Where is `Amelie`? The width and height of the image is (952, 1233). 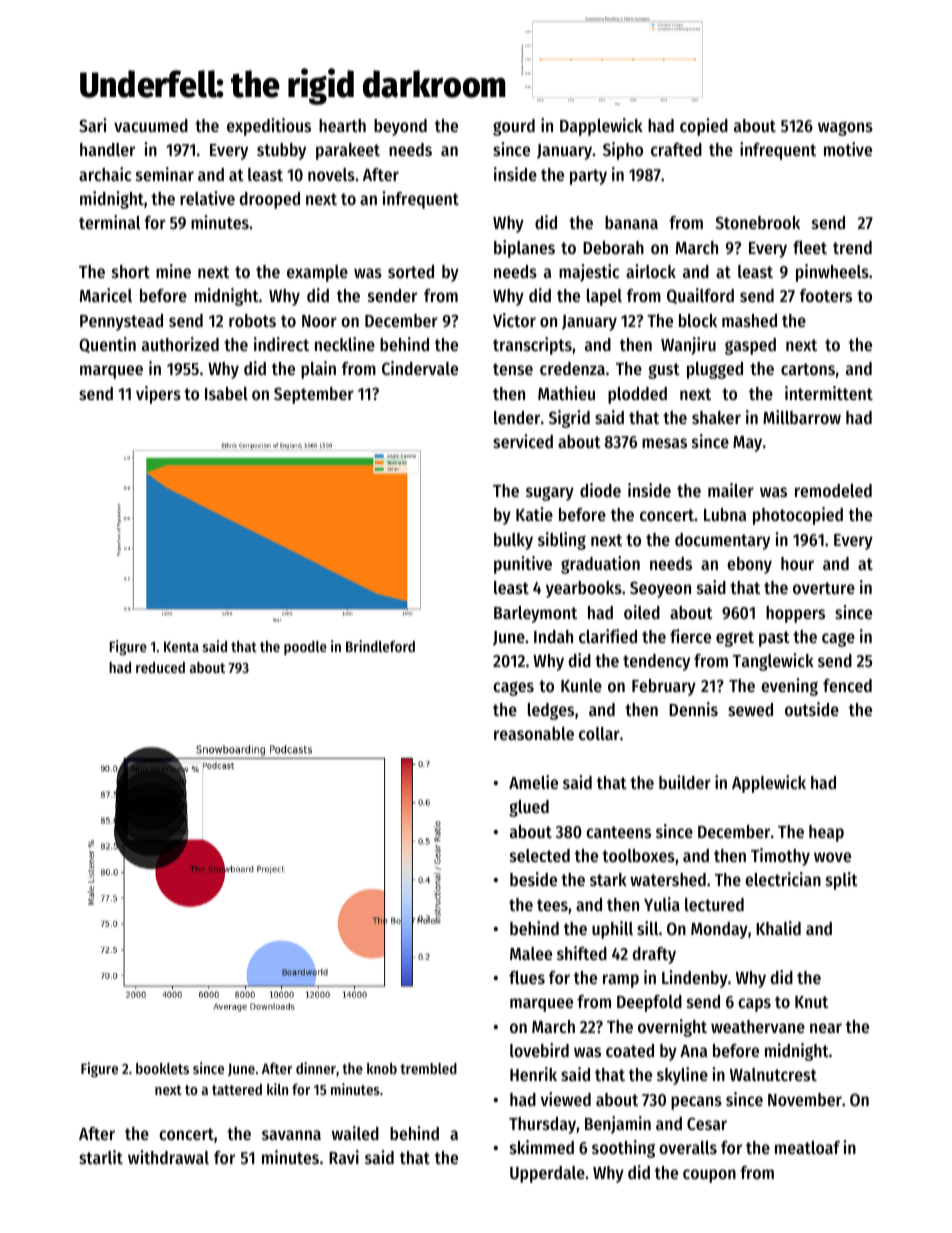
Amelie is located at coordinates (533, 782).
